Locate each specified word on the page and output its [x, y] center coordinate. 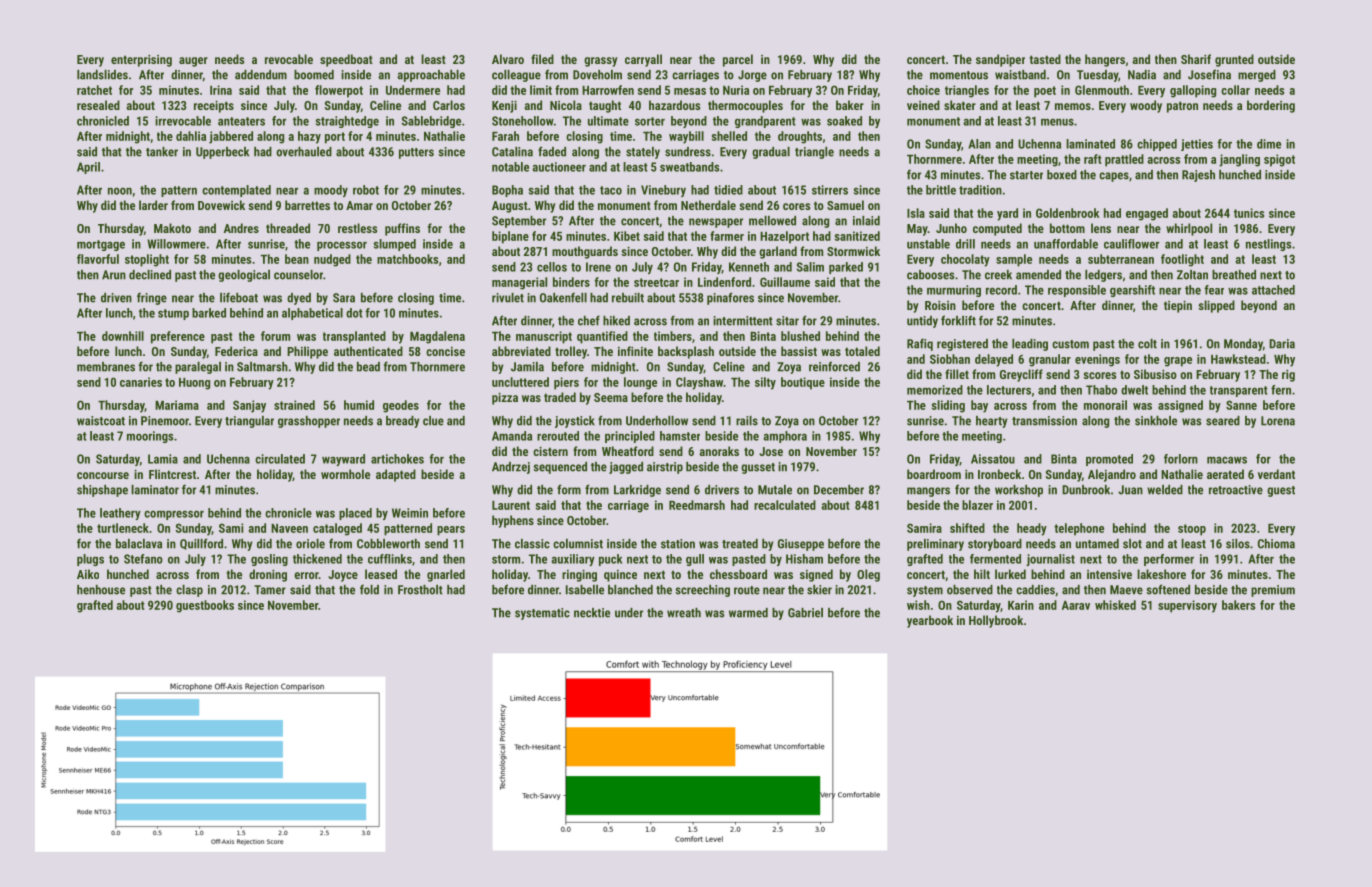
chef [589, 320]
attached [1273, 290]
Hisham [804, 559]
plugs [90, 560]
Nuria [736, 90]
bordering [1271, 106]
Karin [1021, 605]
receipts [214, 106]
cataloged [337, 529]
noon [120, 191]
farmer [727, 236]
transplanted [354, 337]
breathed [1234, 275]
